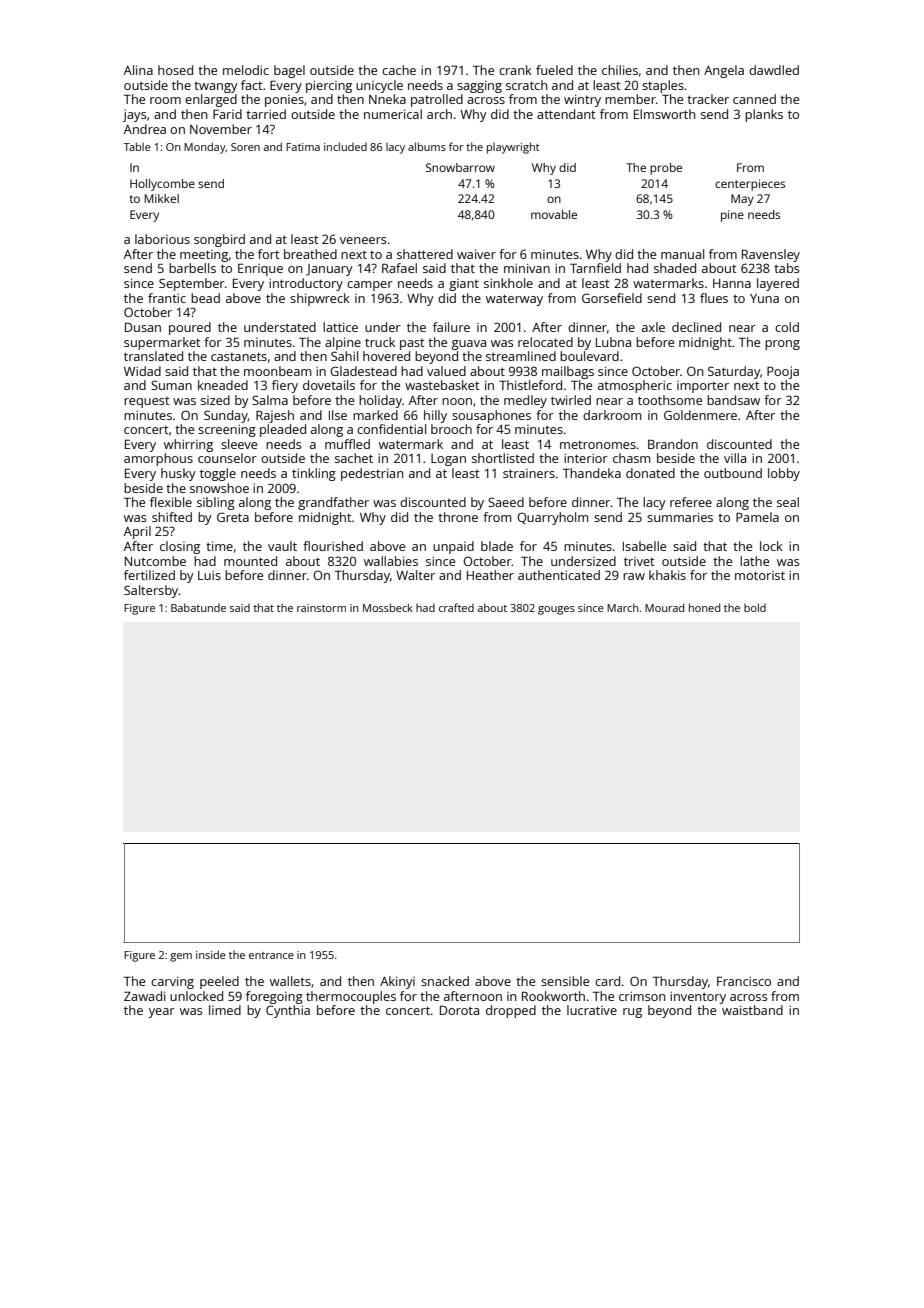 This screenshot has width=924, height=1308. Describe the element at coordinates (565, 981) in the screenshot. I see `sensible` at that location.
